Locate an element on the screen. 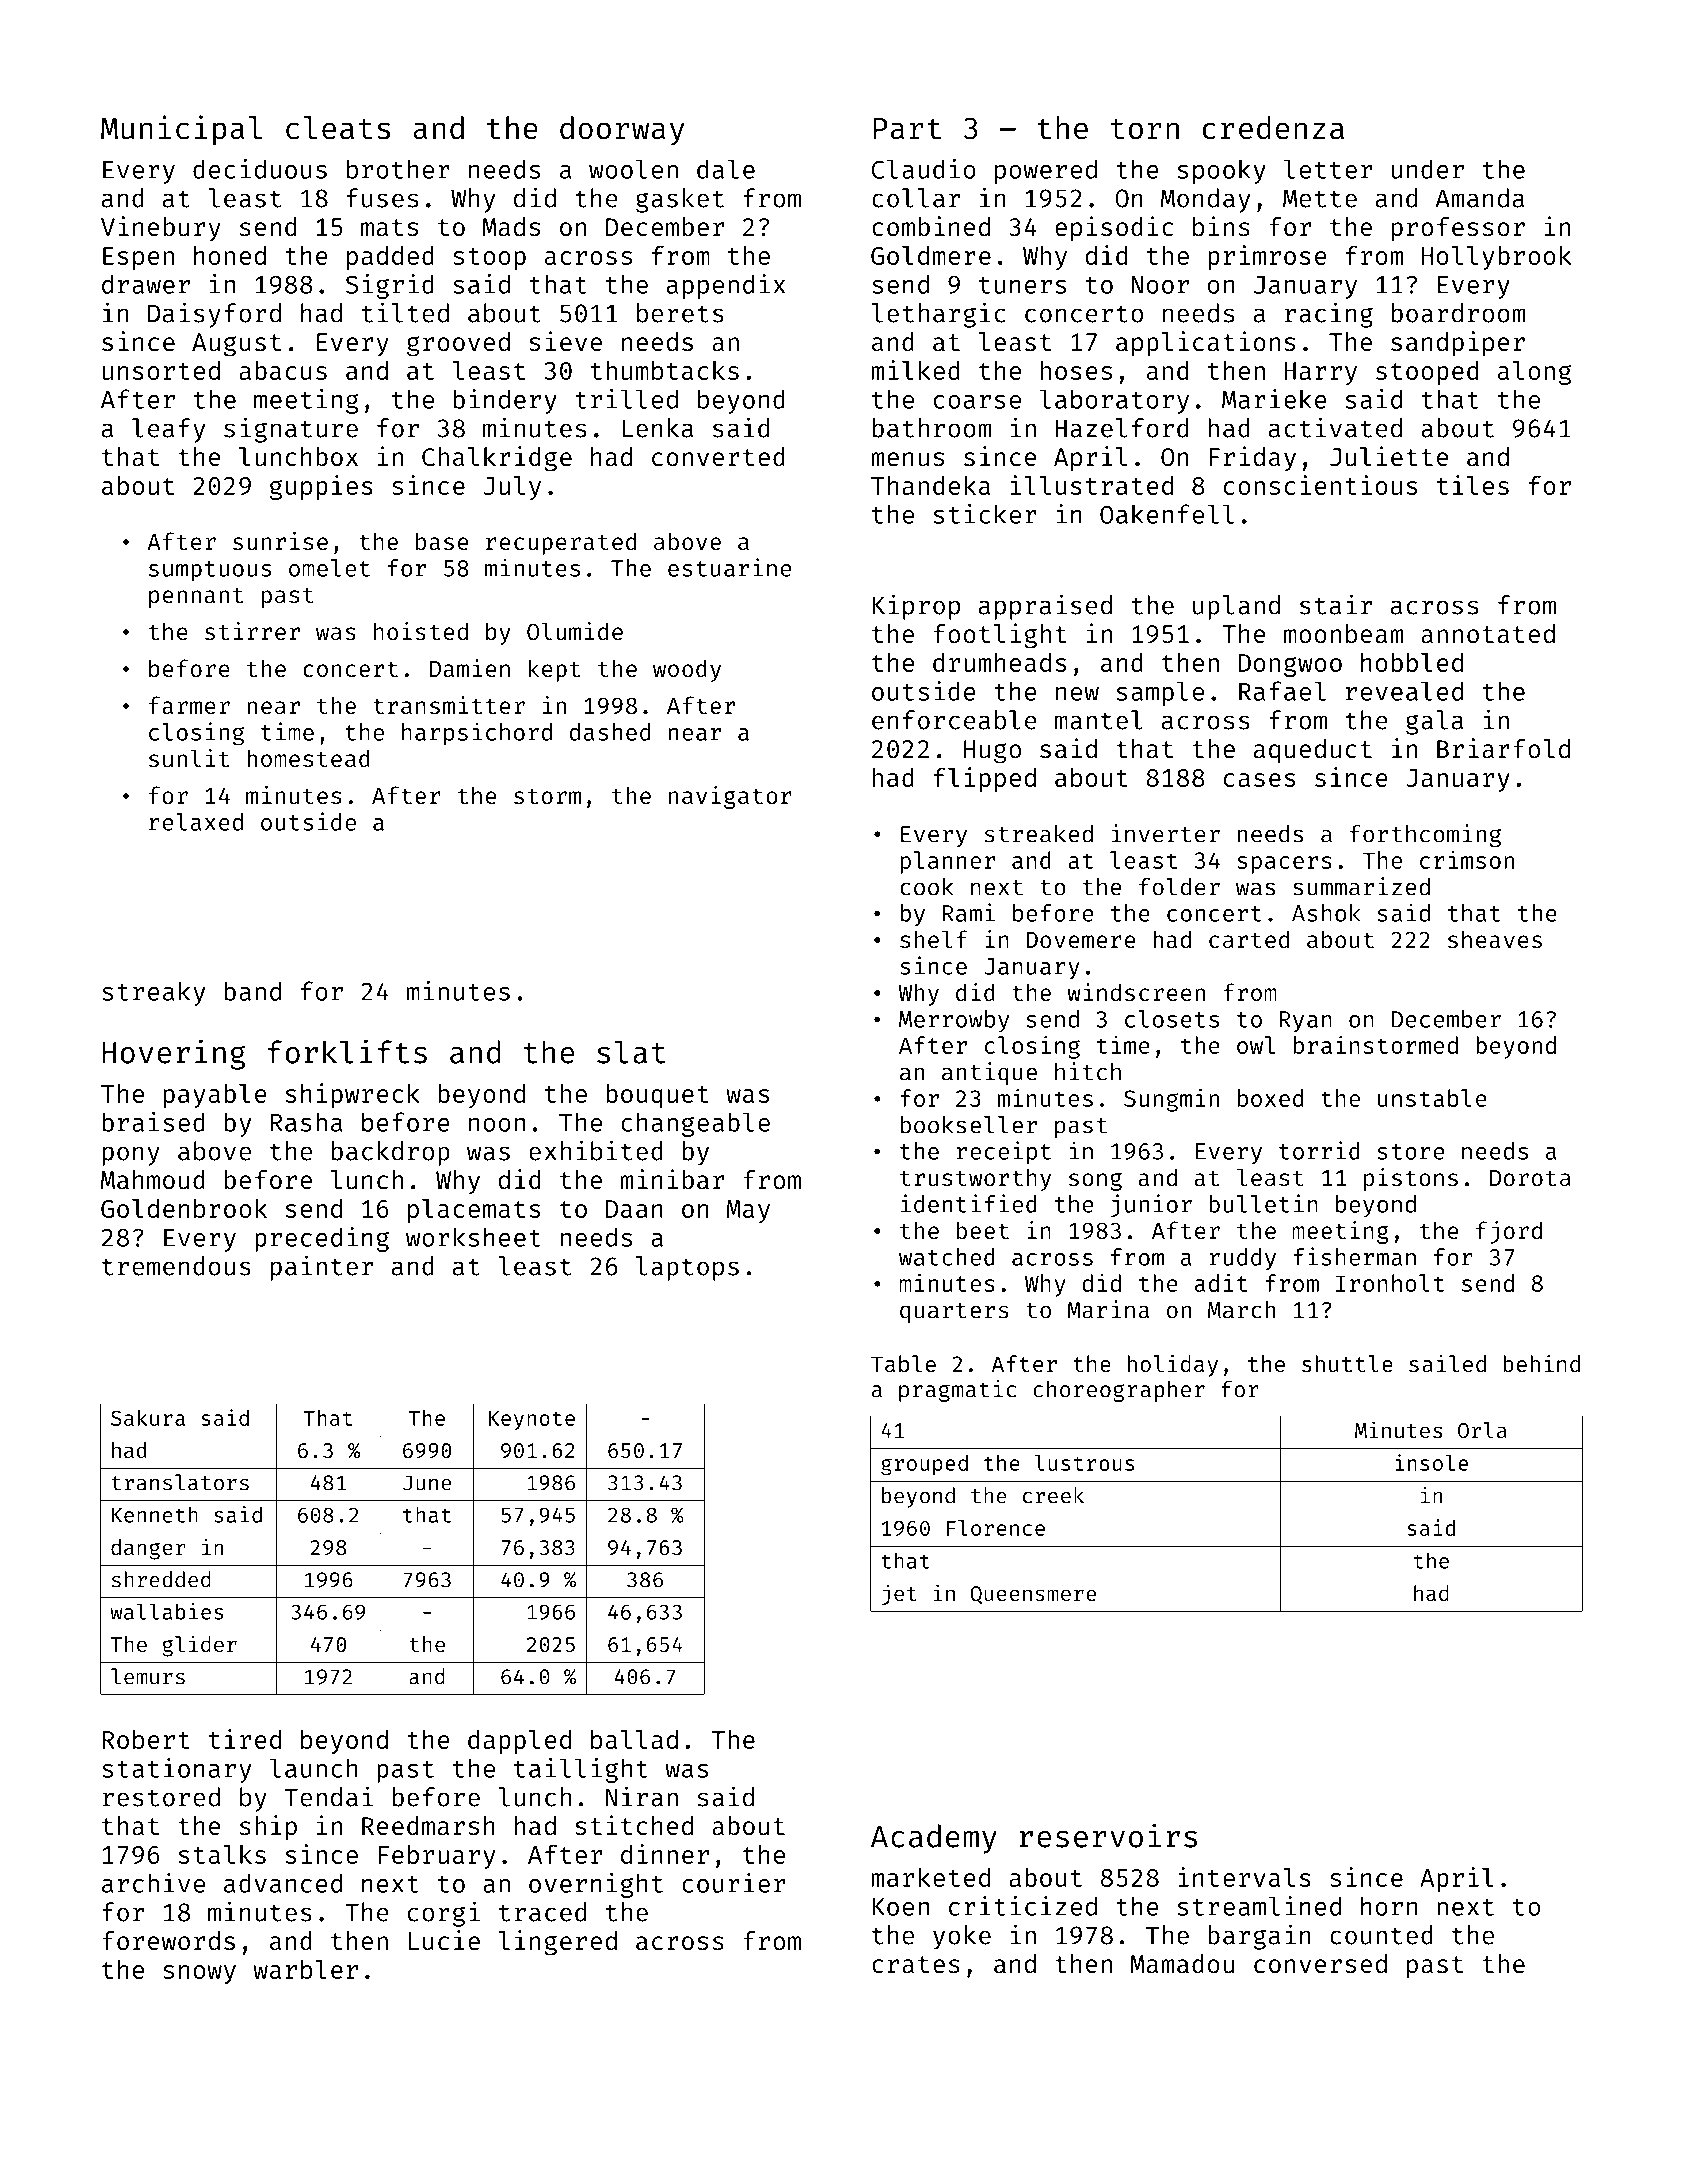 The height and width of the screenshot is (2178, 1683). behind is located at coordinates (1541, 1363).
